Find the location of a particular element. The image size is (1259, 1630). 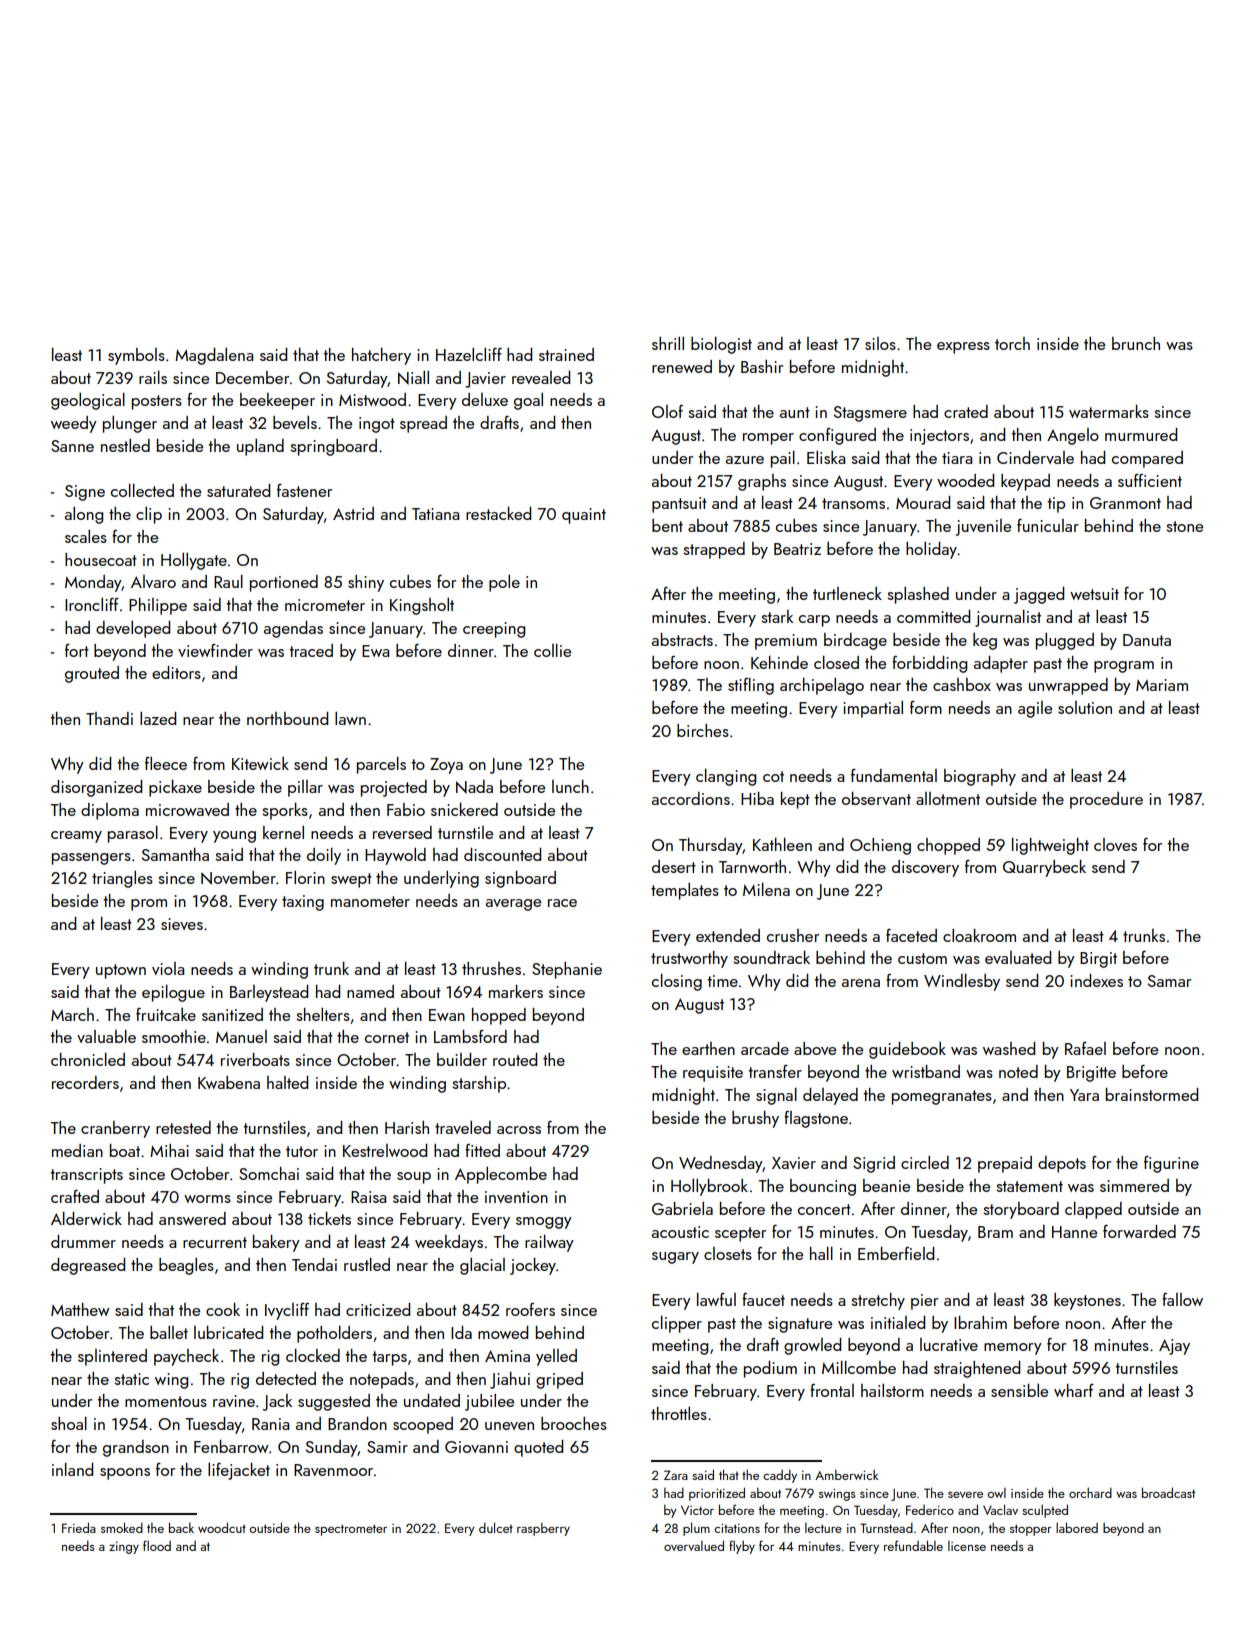

graphs is located at coordinates (762, 482).
